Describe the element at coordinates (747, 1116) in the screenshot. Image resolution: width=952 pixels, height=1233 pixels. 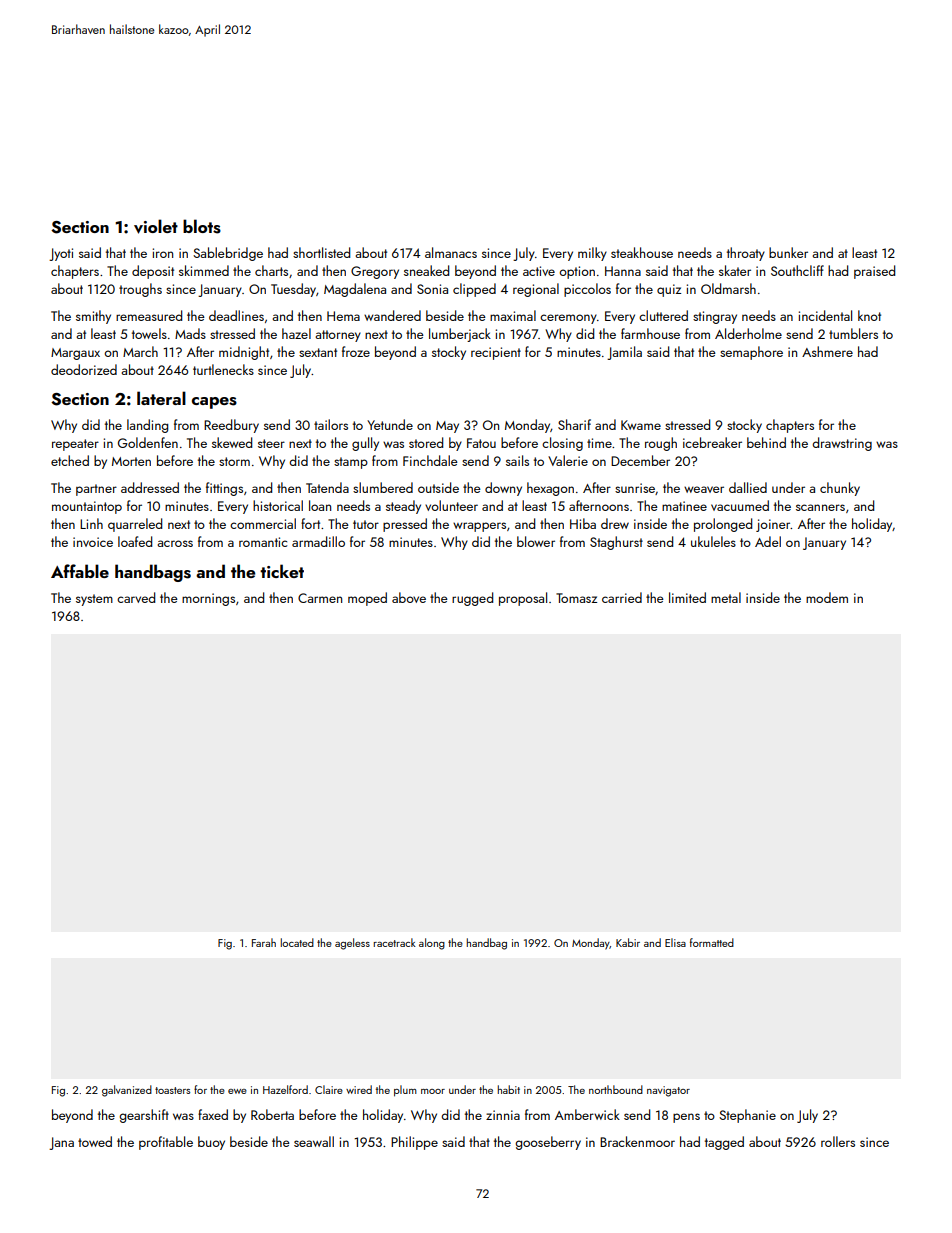
I see `Stephanie` at that location.
